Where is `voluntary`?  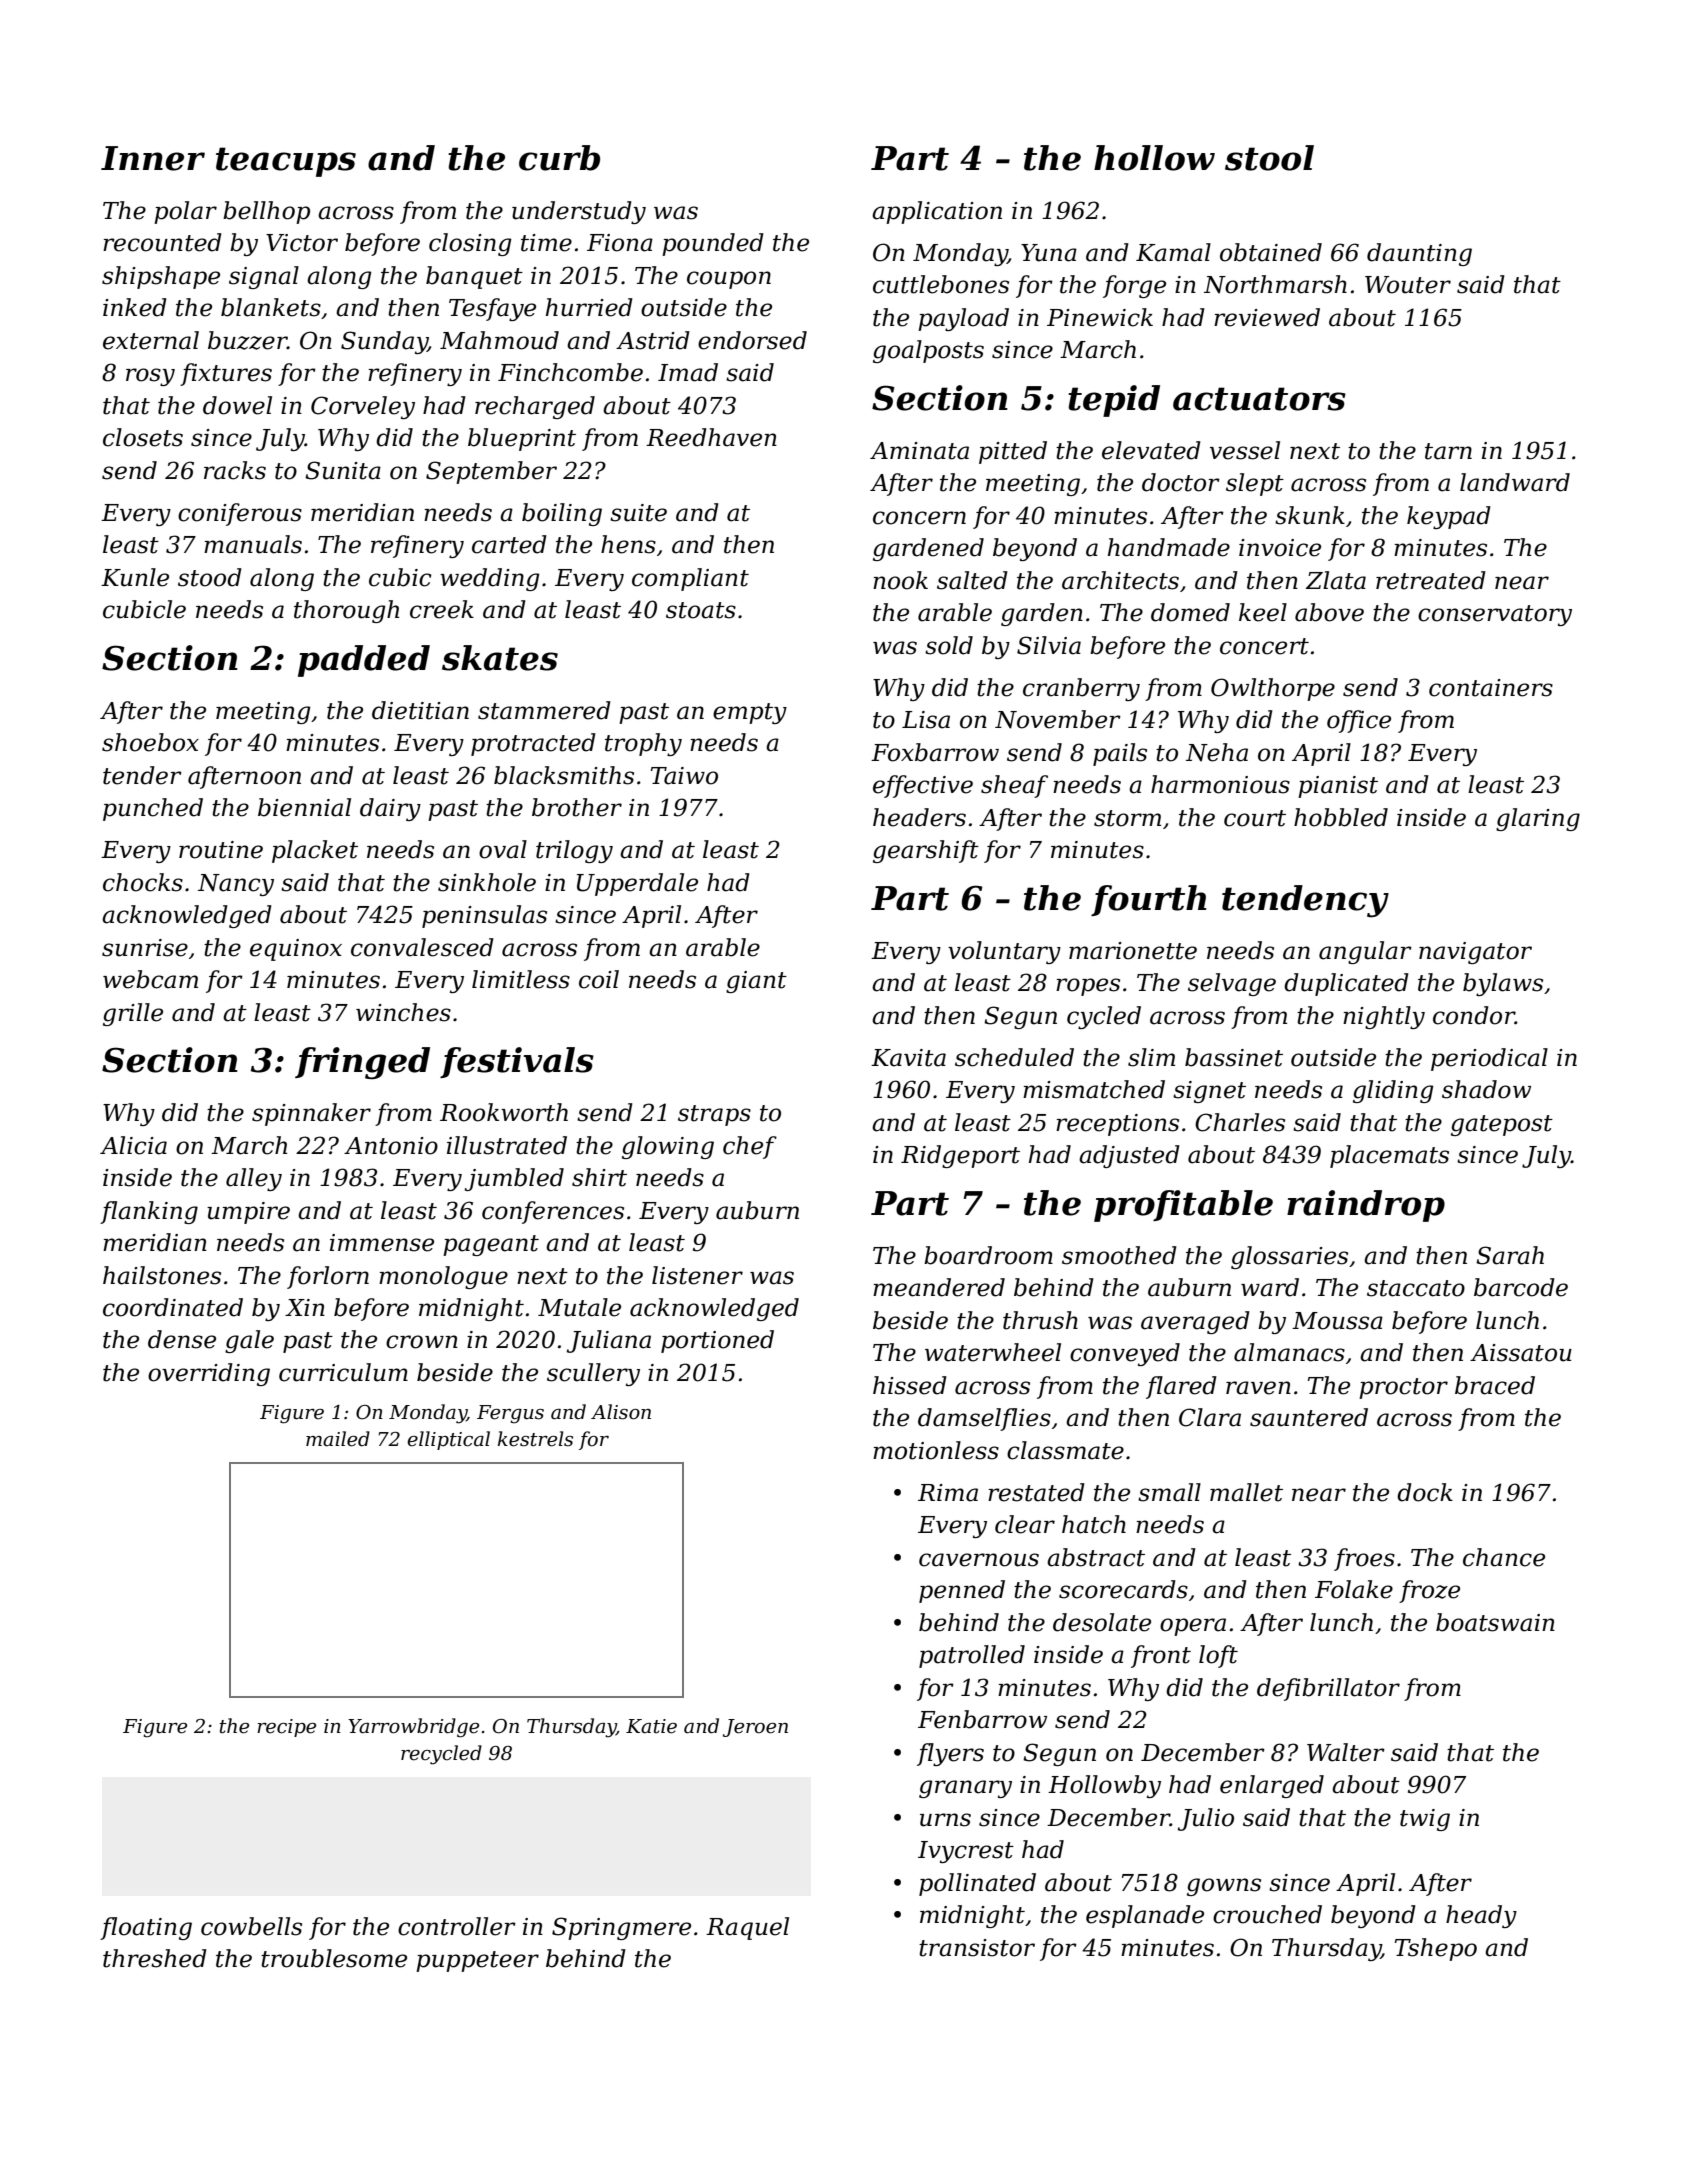 voluntary is located at coordinates (1004, 952).
